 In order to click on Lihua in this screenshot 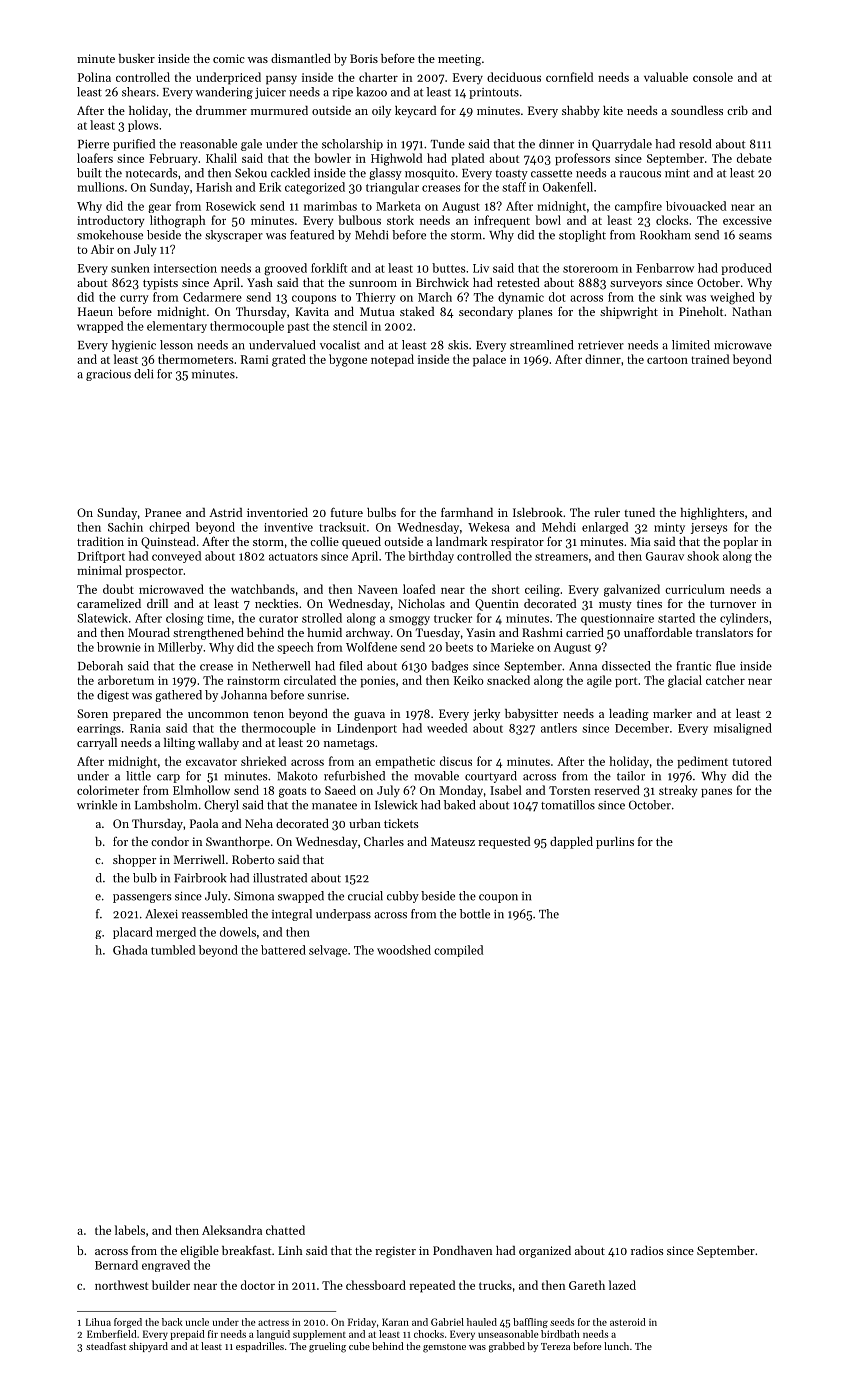, I will do `click(98, 1322)`.
